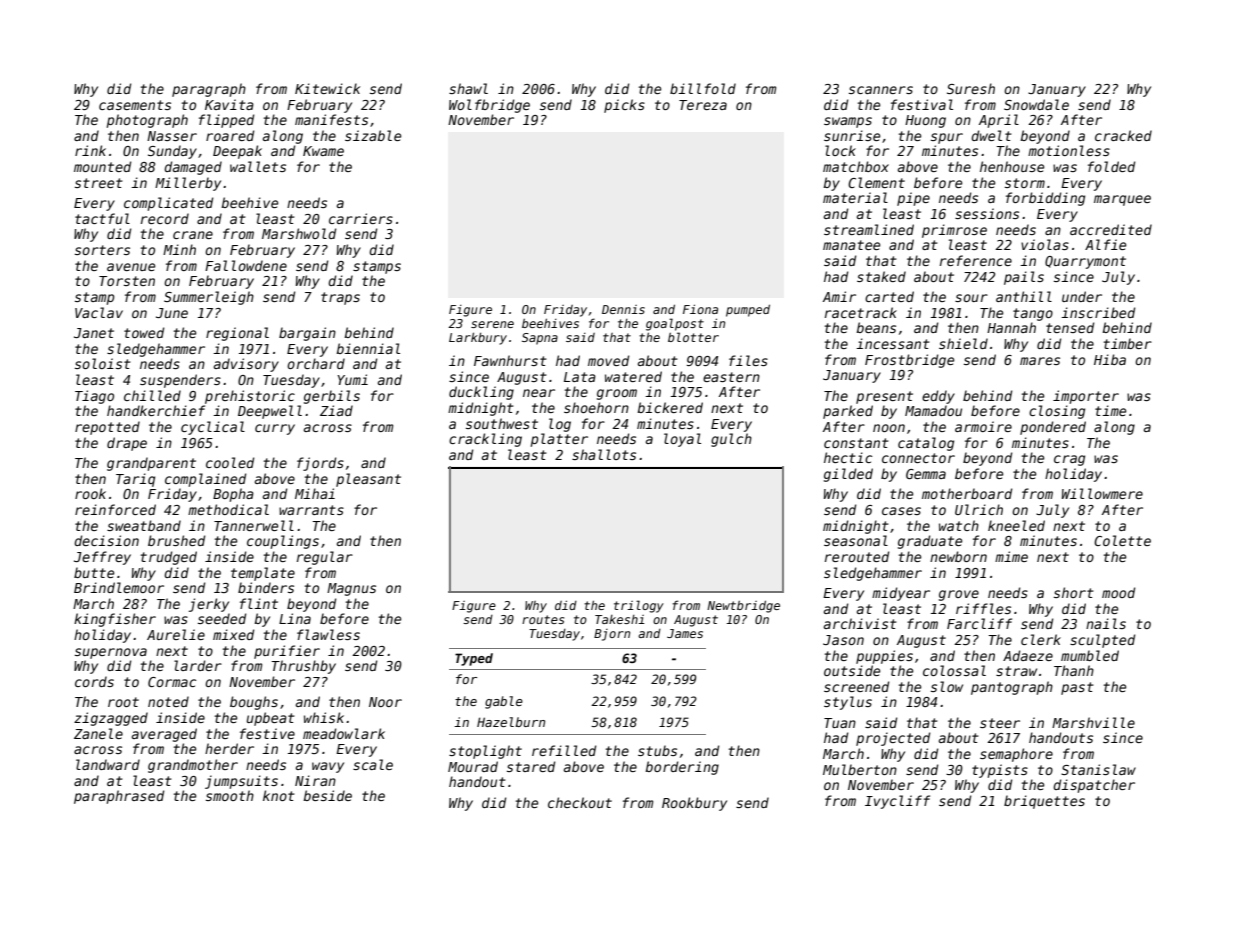 The height and width of the screenshot is (952, 1233). Describe the element at coordinates (703, 88) in the screenshot. I see `billfold` at that location.
